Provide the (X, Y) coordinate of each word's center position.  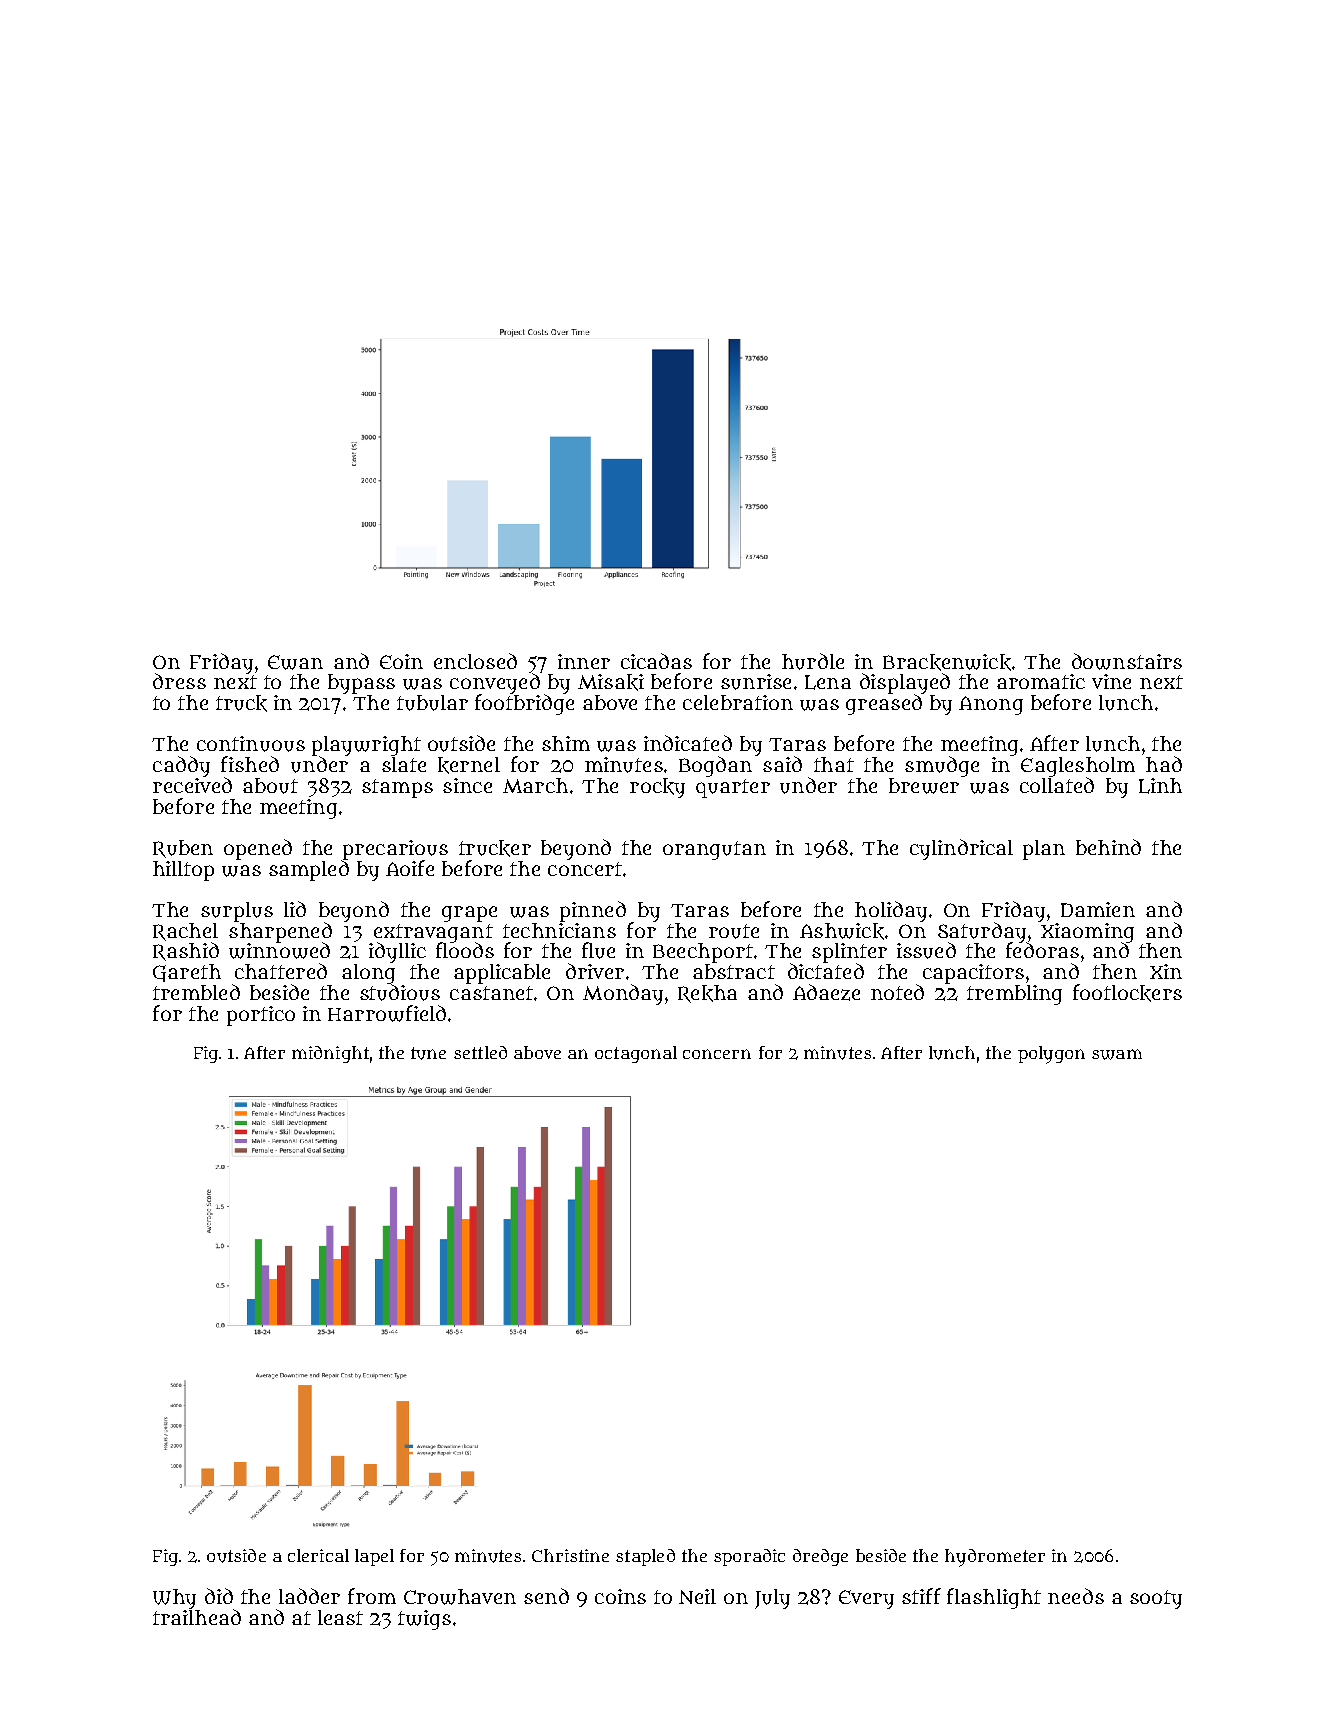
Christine (570, 1555)
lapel (374, 1557)
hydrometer (995, 1558)
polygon (1051, 1055)
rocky (657, 788)
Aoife (410, 868)
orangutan (714, 850)
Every (866, 1599)
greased (884, 704)
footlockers (1127, 993)
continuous (251, 744)
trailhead (197, 1617)
